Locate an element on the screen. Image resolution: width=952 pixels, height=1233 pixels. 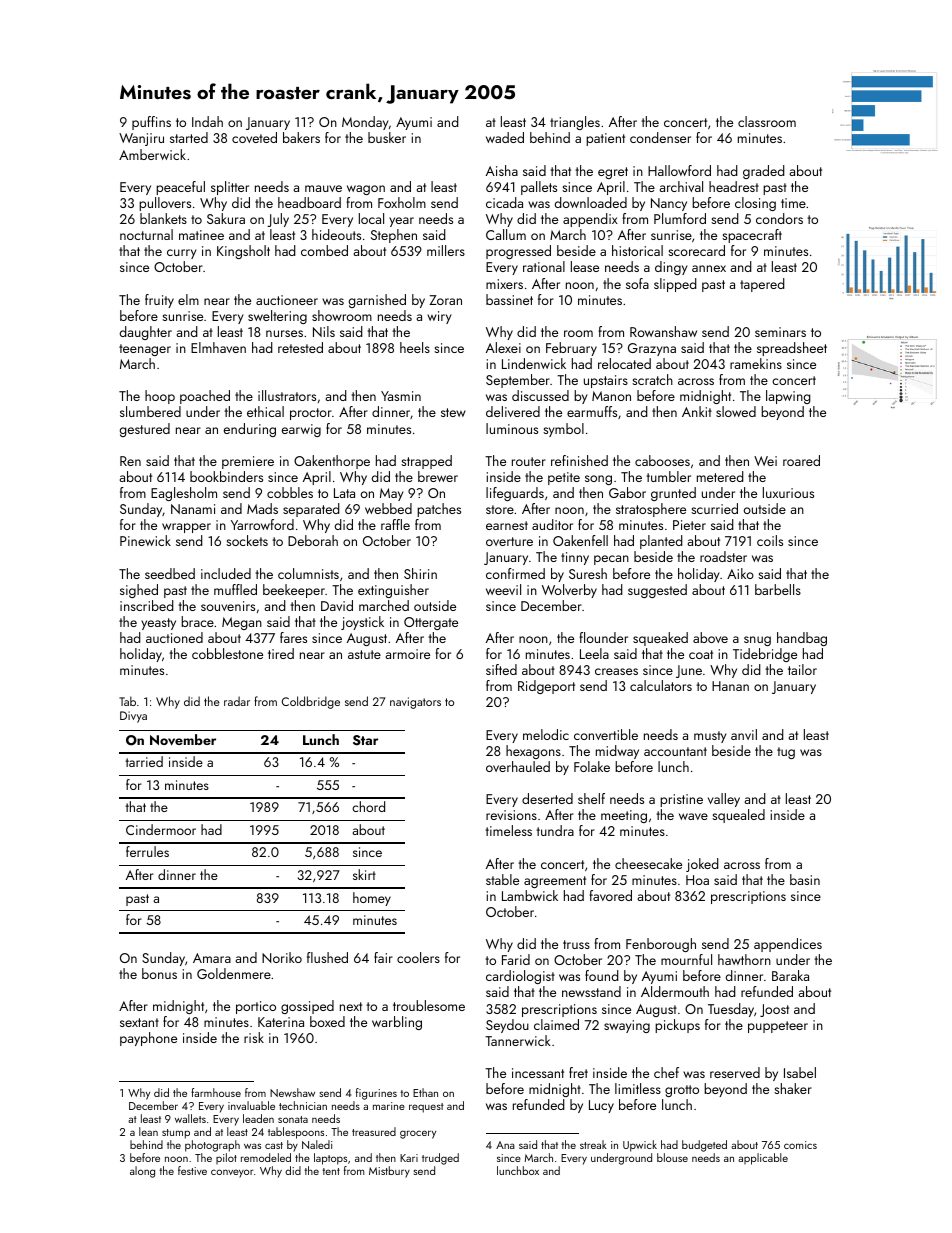
Aisha is located at coordinates (502, 170).
